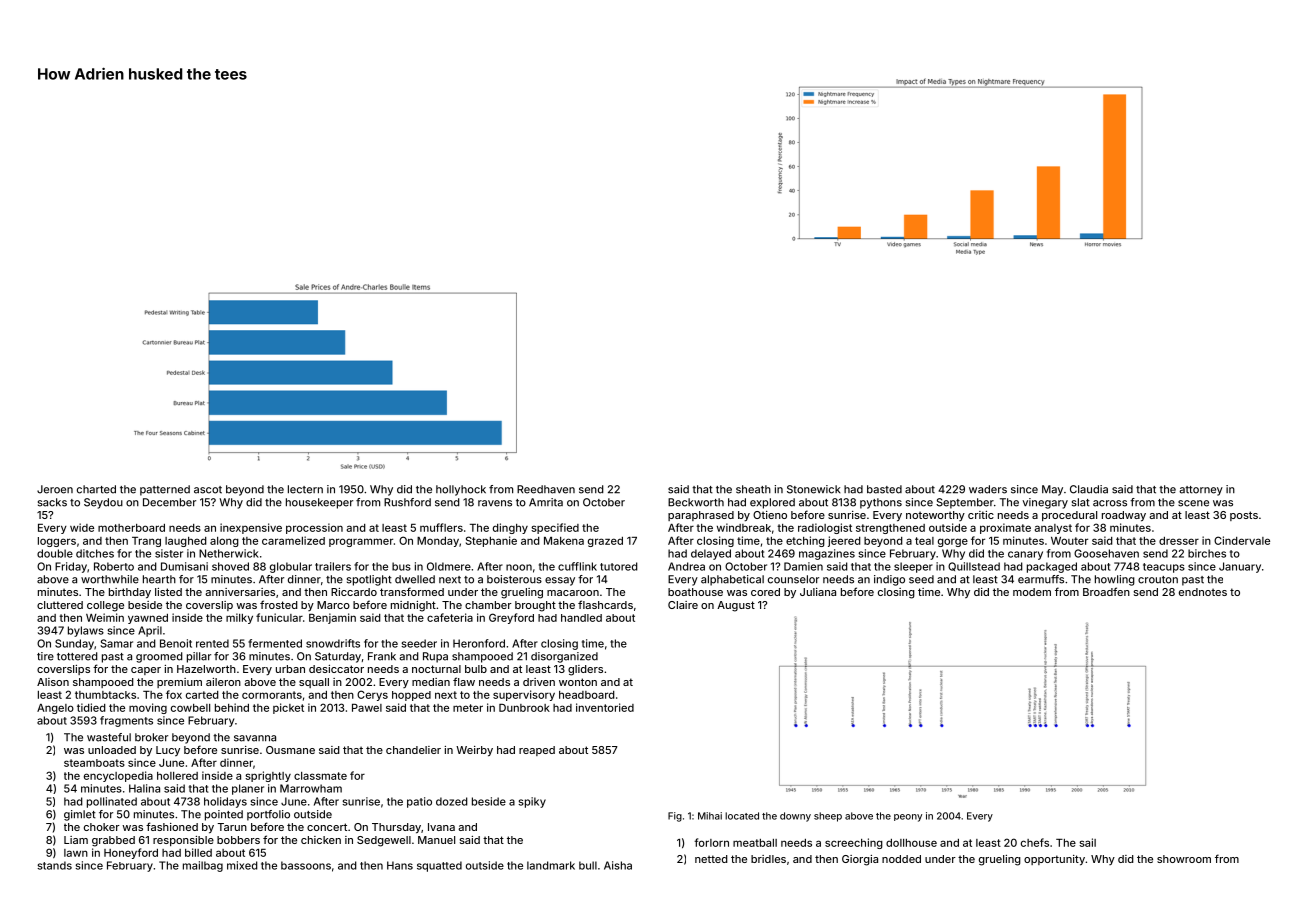 This screenshot has height=924, width=1308. I want to click on bus, so click(401, 566).
